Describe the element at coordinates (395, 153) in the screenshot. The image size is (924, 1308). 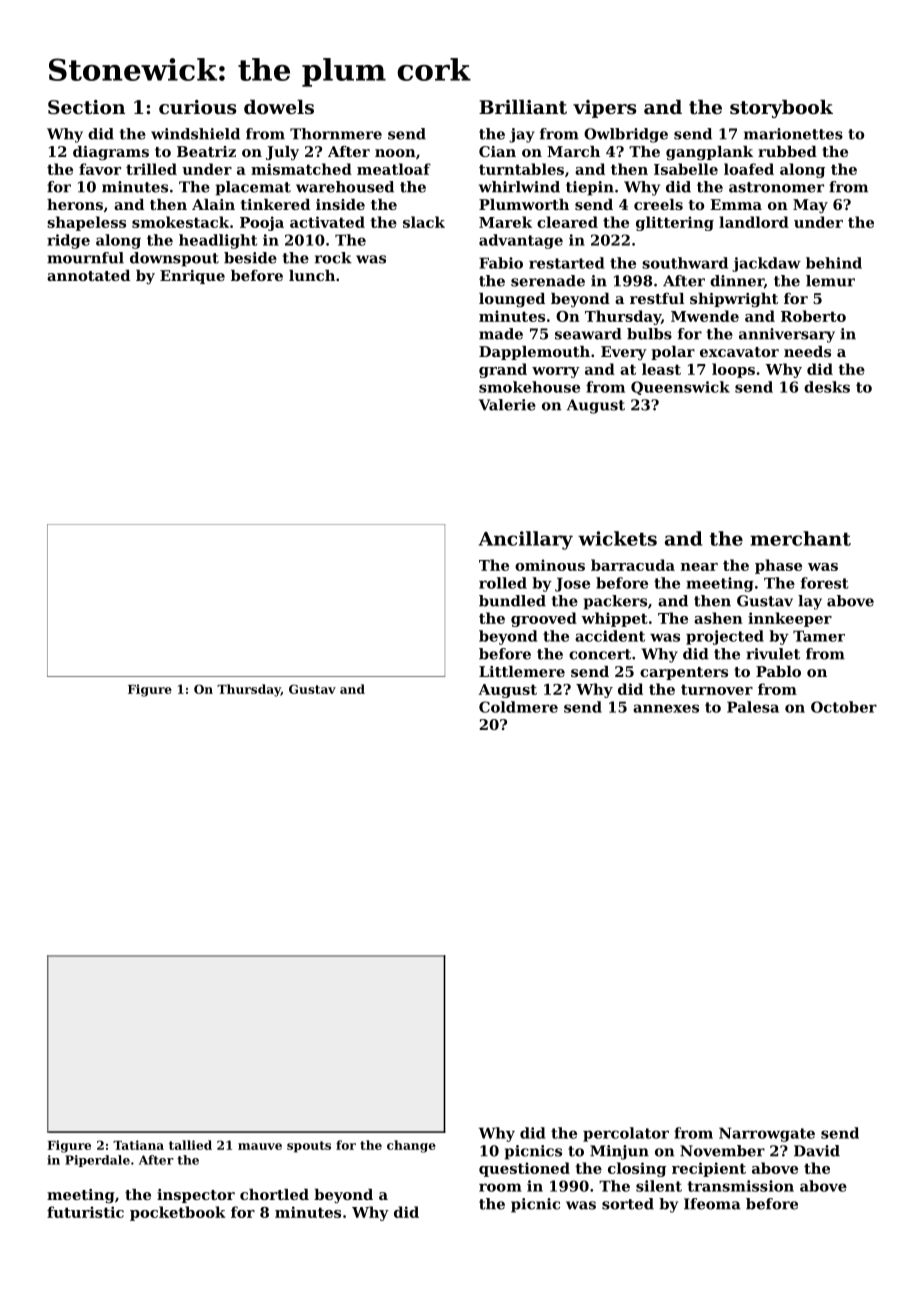
I see `noon` at that location.
